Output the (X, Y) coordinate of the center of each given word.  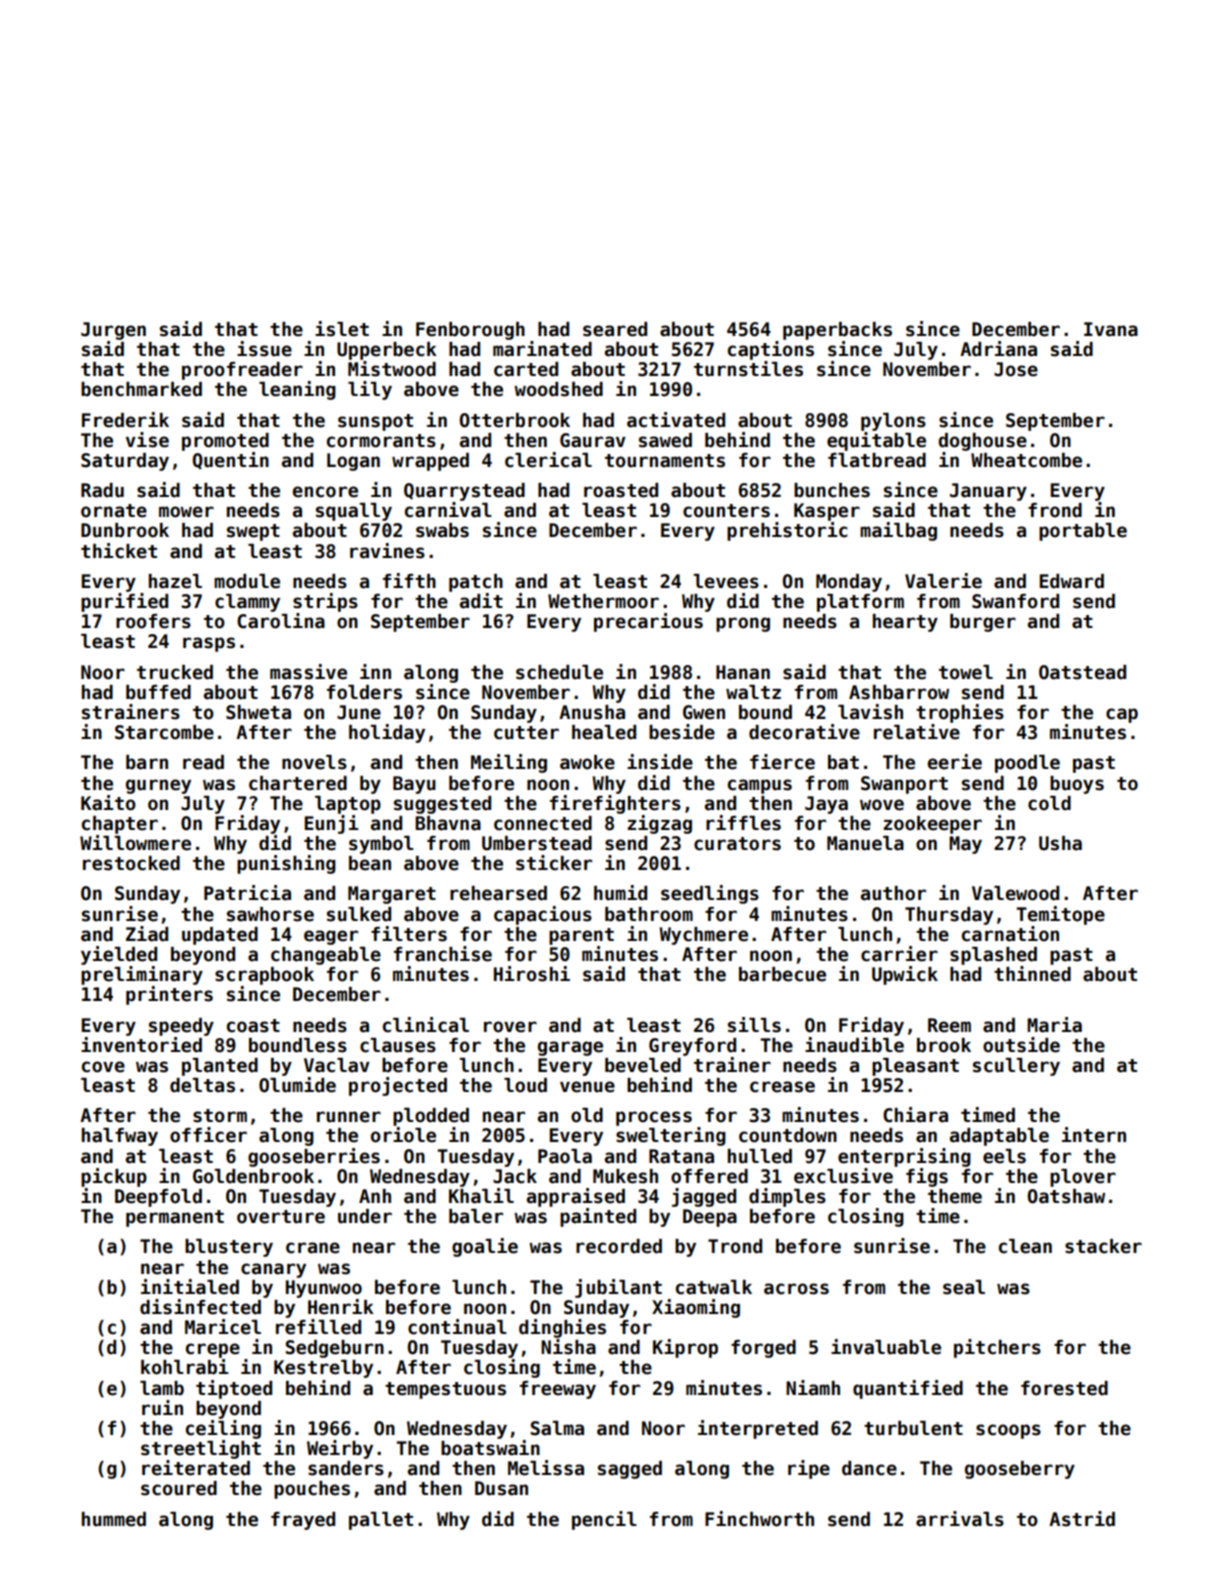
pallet (381, 1521)
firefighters (615, 804)
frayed (303, 1521)
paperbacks (837, 331)
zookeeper (932, 825)
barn (147, 762)
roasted (621, 490)
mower (186, 512)
